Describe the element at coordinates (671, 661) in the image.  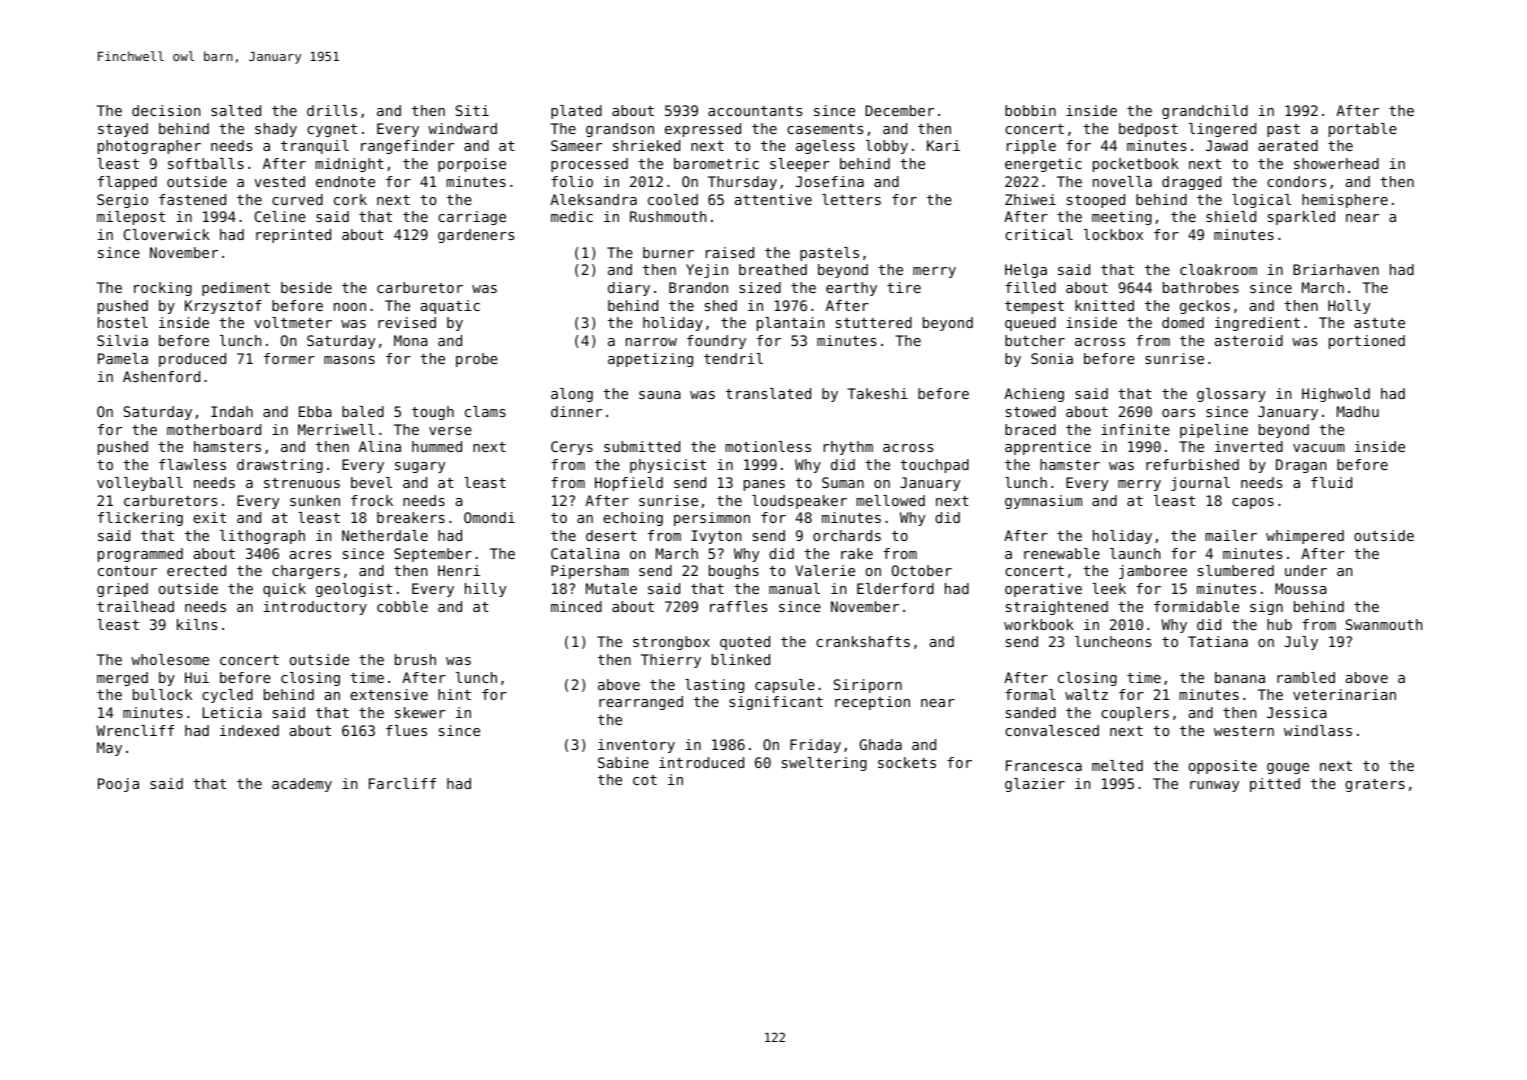
I see `Thierry` at that location.
